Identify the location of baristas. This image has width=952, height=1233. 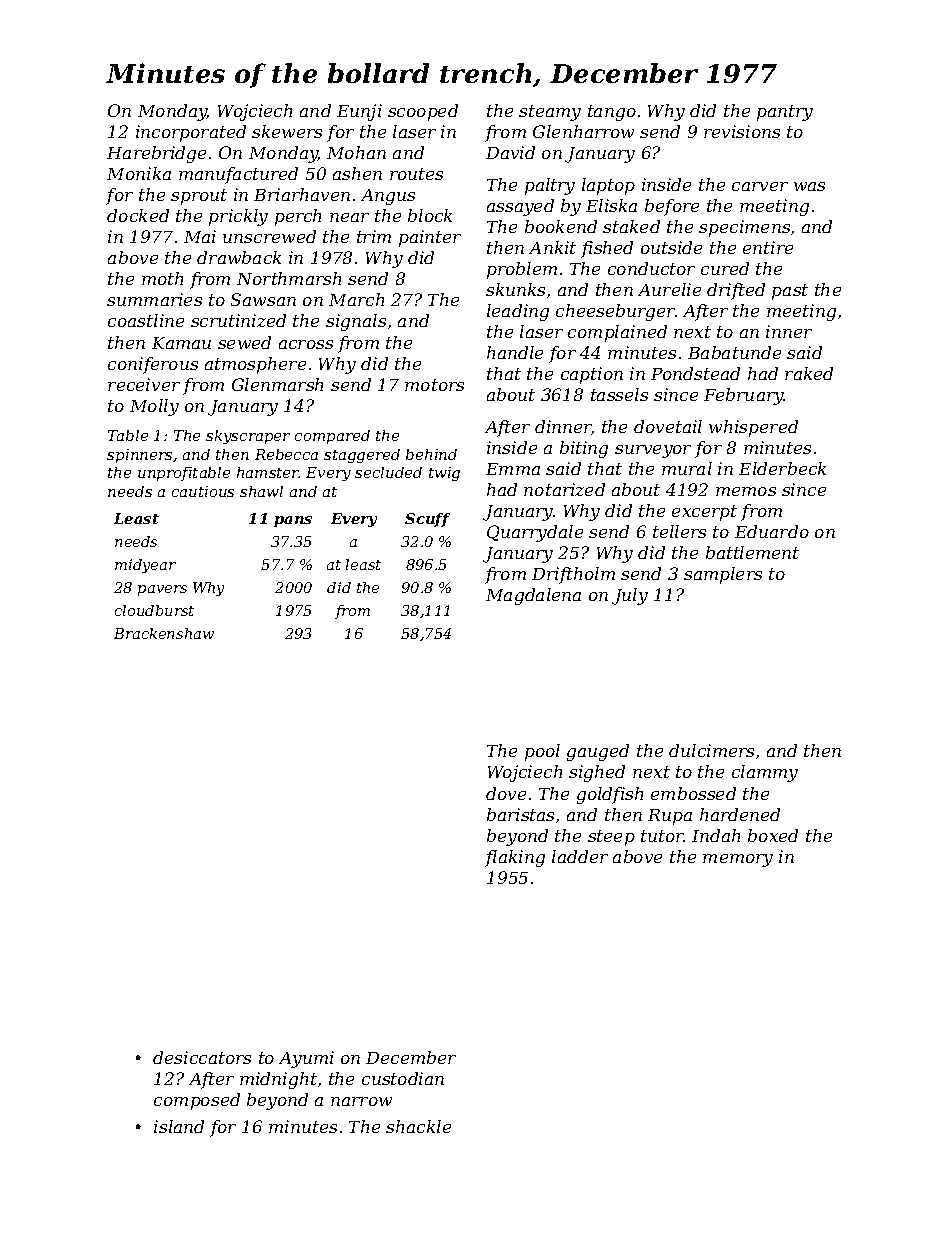
(520, 814).
